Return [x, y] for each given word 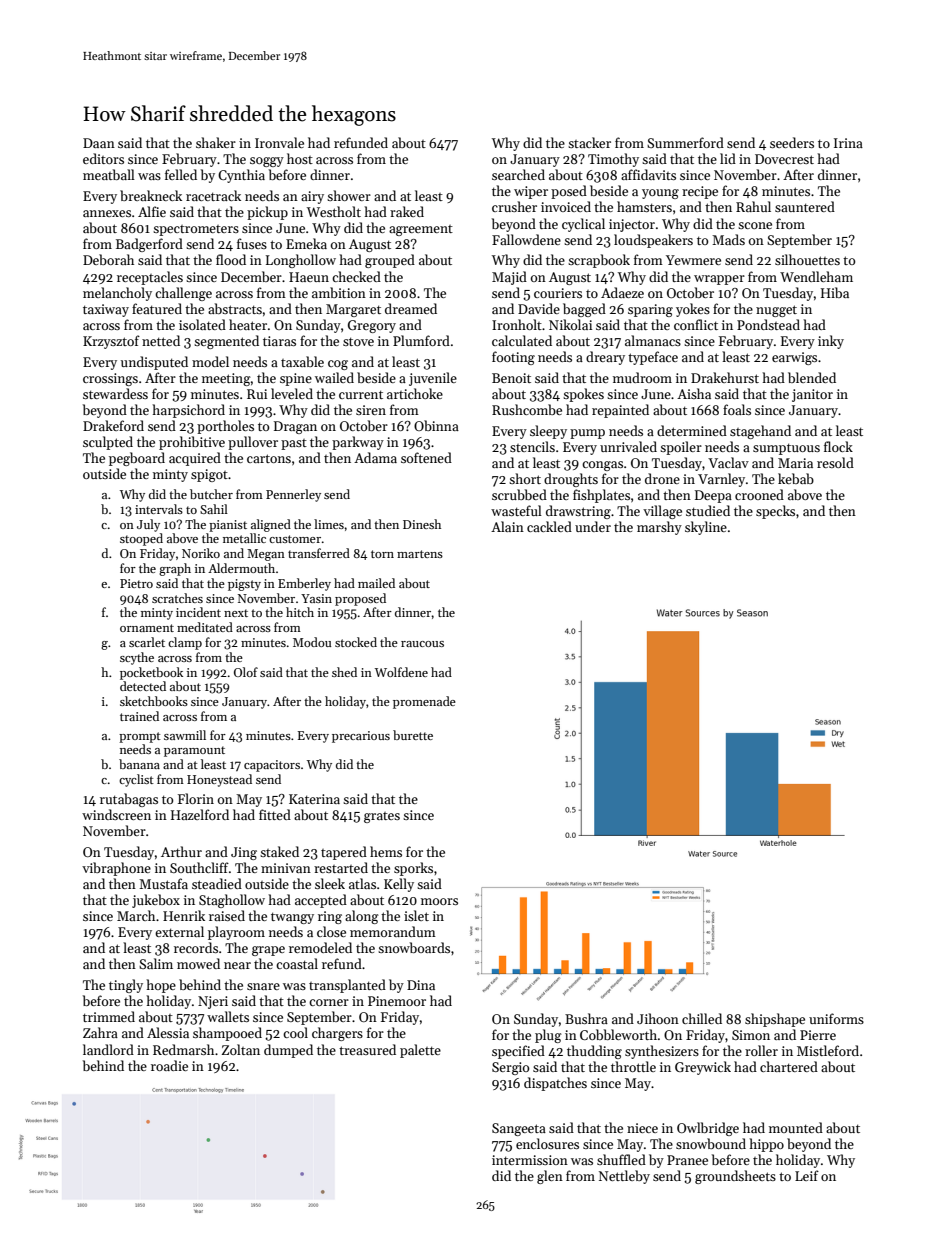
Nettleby [624, 1177]
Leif [807, 1175]
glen [550, 1177]
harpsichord [189, 411]
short [525, 478]
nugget [776, 311]
